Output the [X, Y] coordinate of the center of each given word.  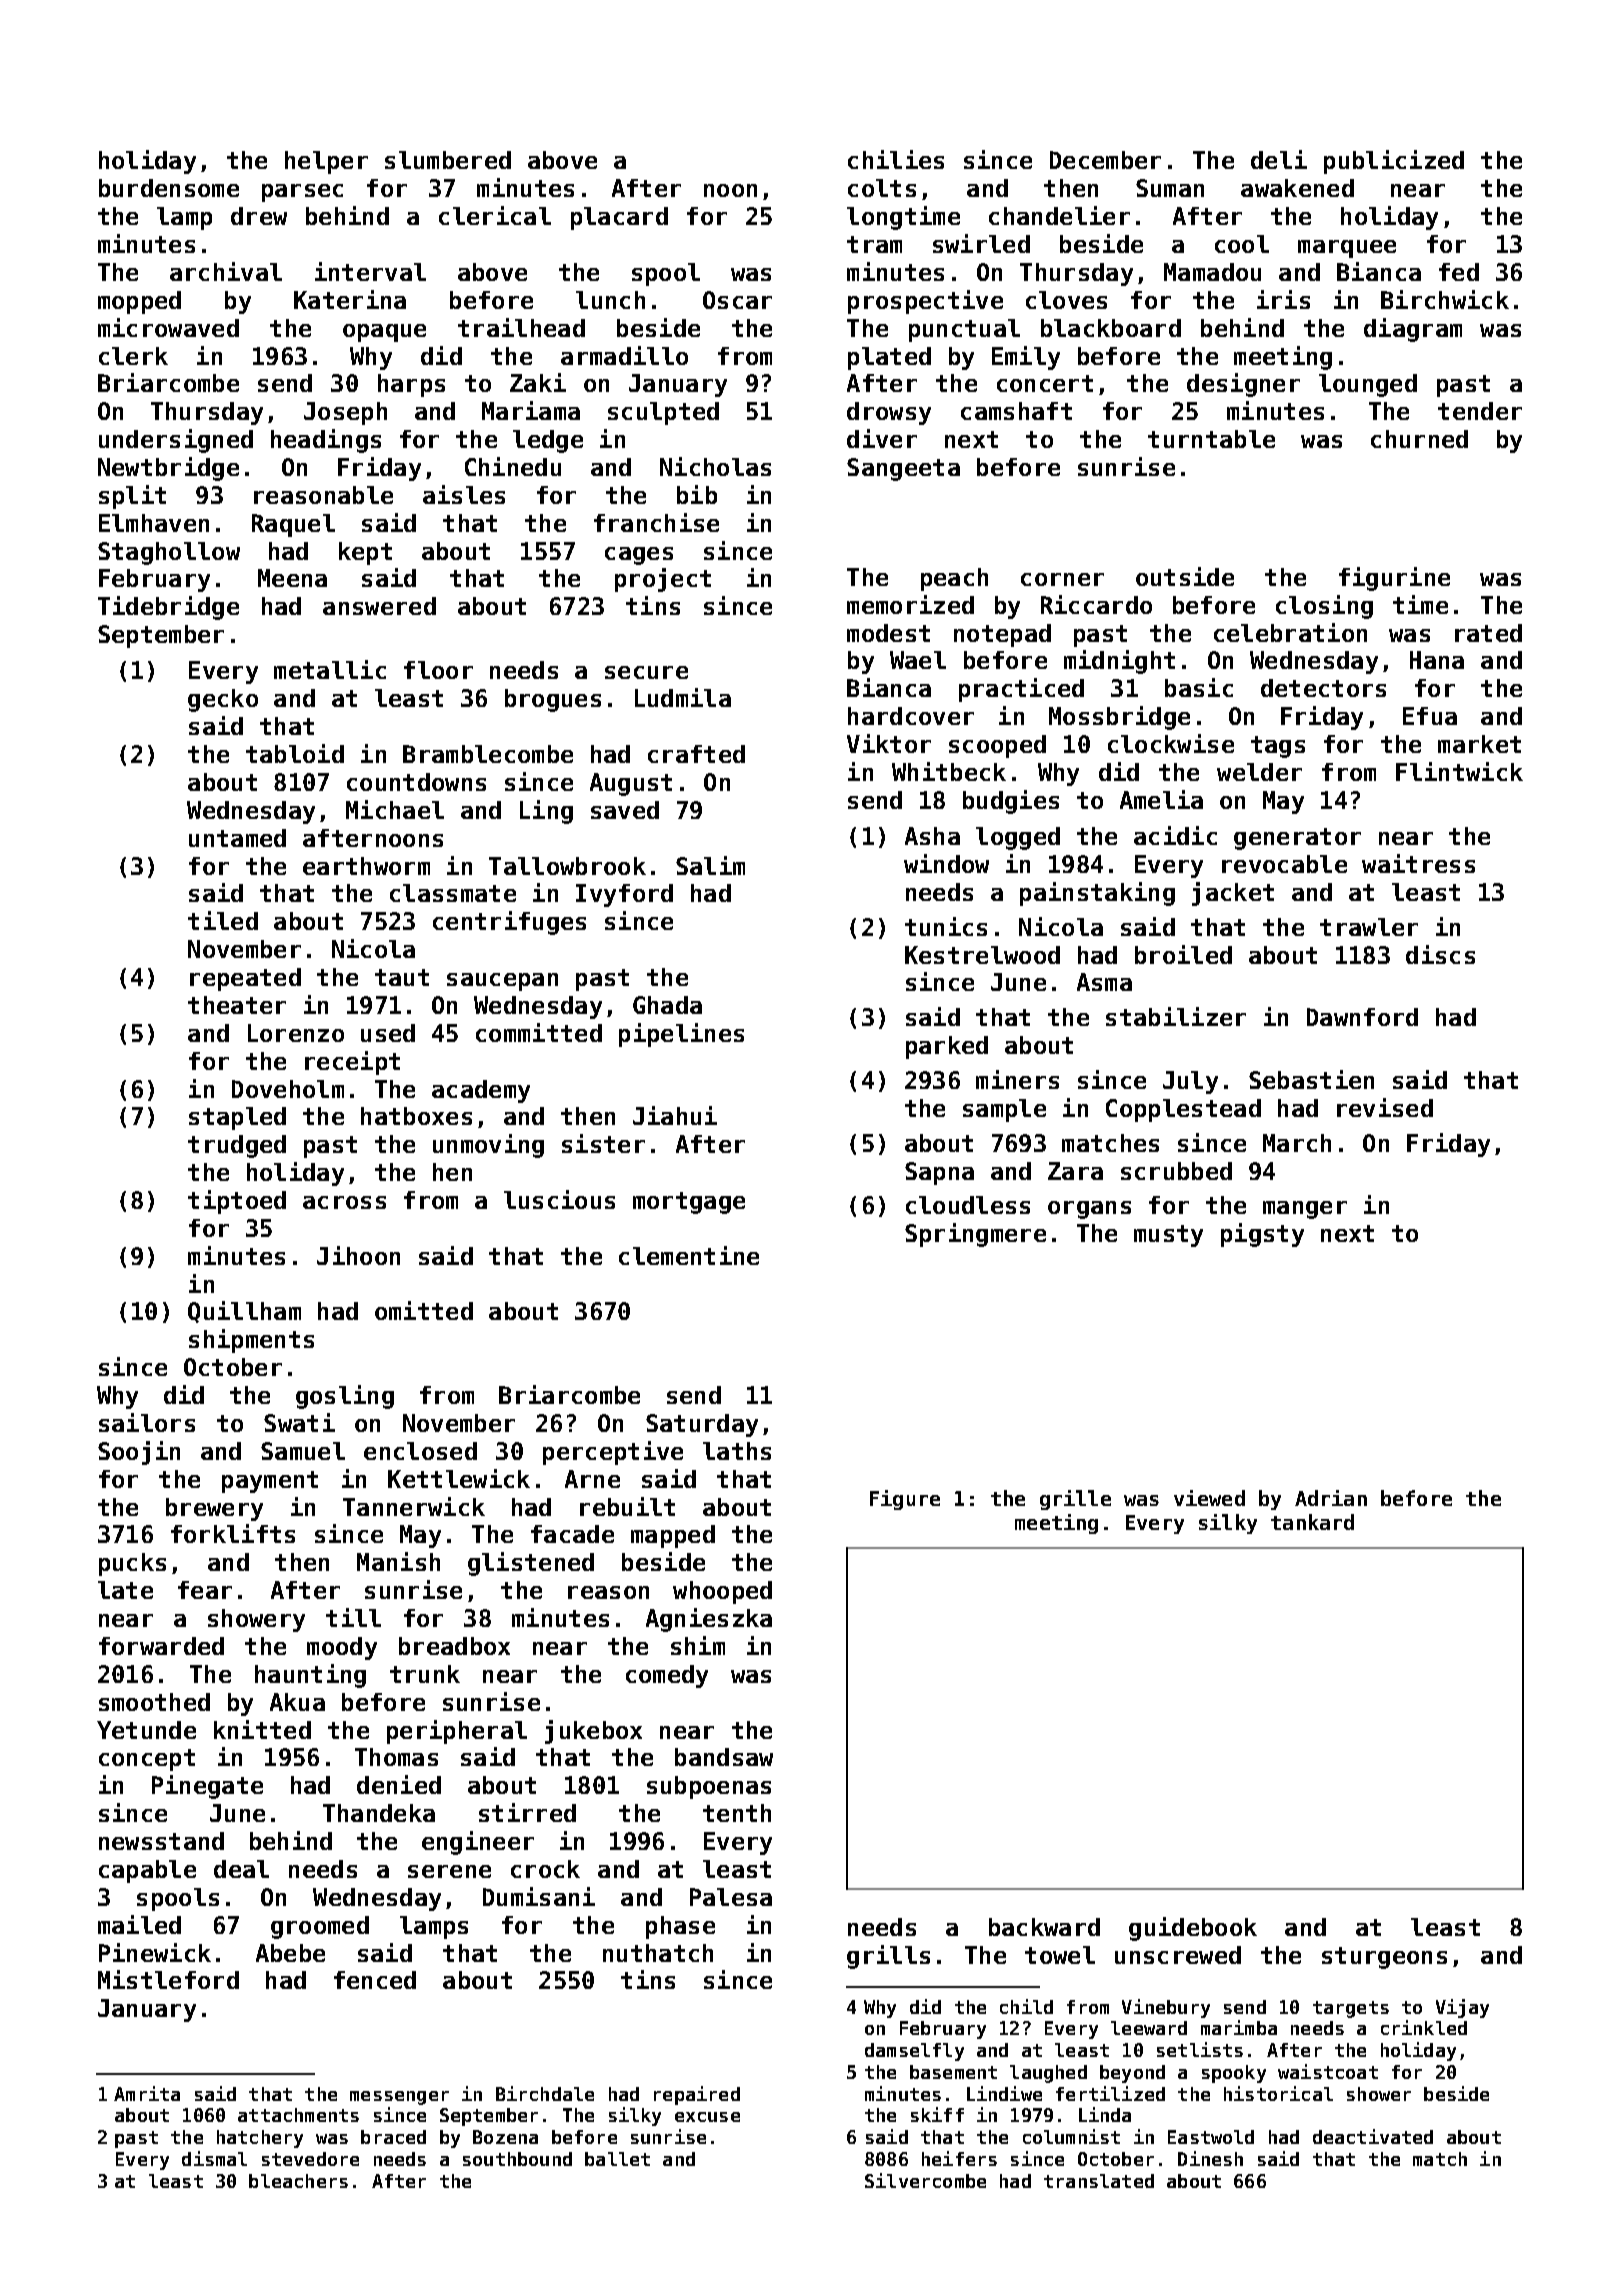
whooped [722, 1592]
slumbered [448, 160]
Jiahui [675, 1115]
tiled [223, 920]
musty [1168, 1236]
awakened [1297, 188]
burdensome [169, 188]
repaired [697, 2095]
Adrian [1331, 1498]
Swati [299, 1422]
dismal [214, 2158]
